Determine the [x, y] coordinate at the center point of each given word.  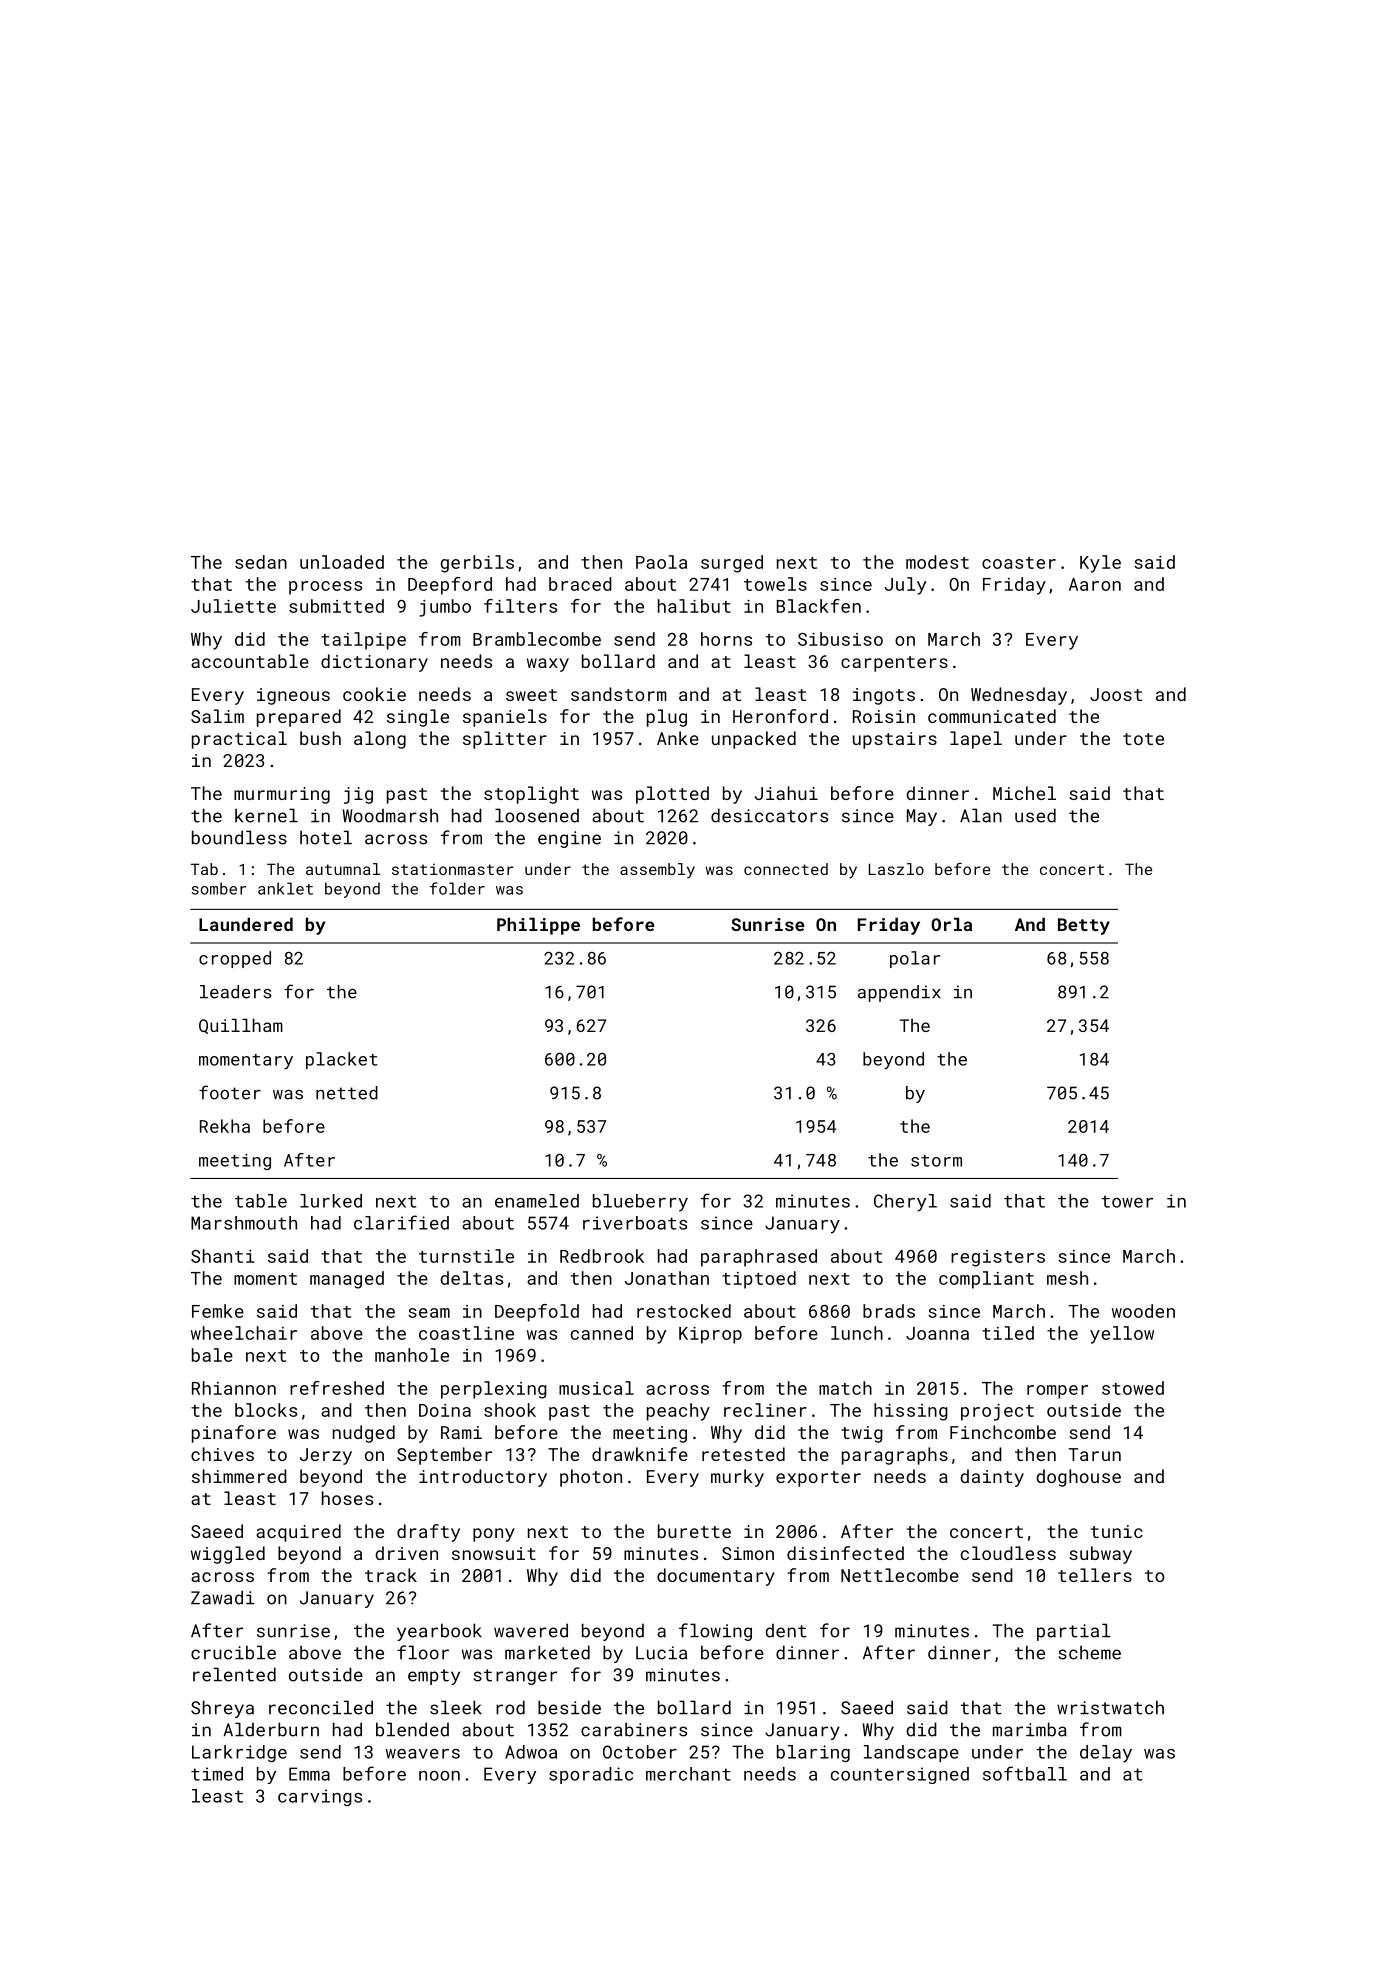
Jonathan [666, 1278]
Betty [1084, 926]
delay [1106, 1754]
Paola [661, 562]
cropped [235, 959]
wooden [1143, 1311]
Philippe [538, 926]
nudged [364, 1434]
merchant [688, 1774]
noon [439, 1776]
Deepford [450, 586]
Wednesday [1019, 696]
